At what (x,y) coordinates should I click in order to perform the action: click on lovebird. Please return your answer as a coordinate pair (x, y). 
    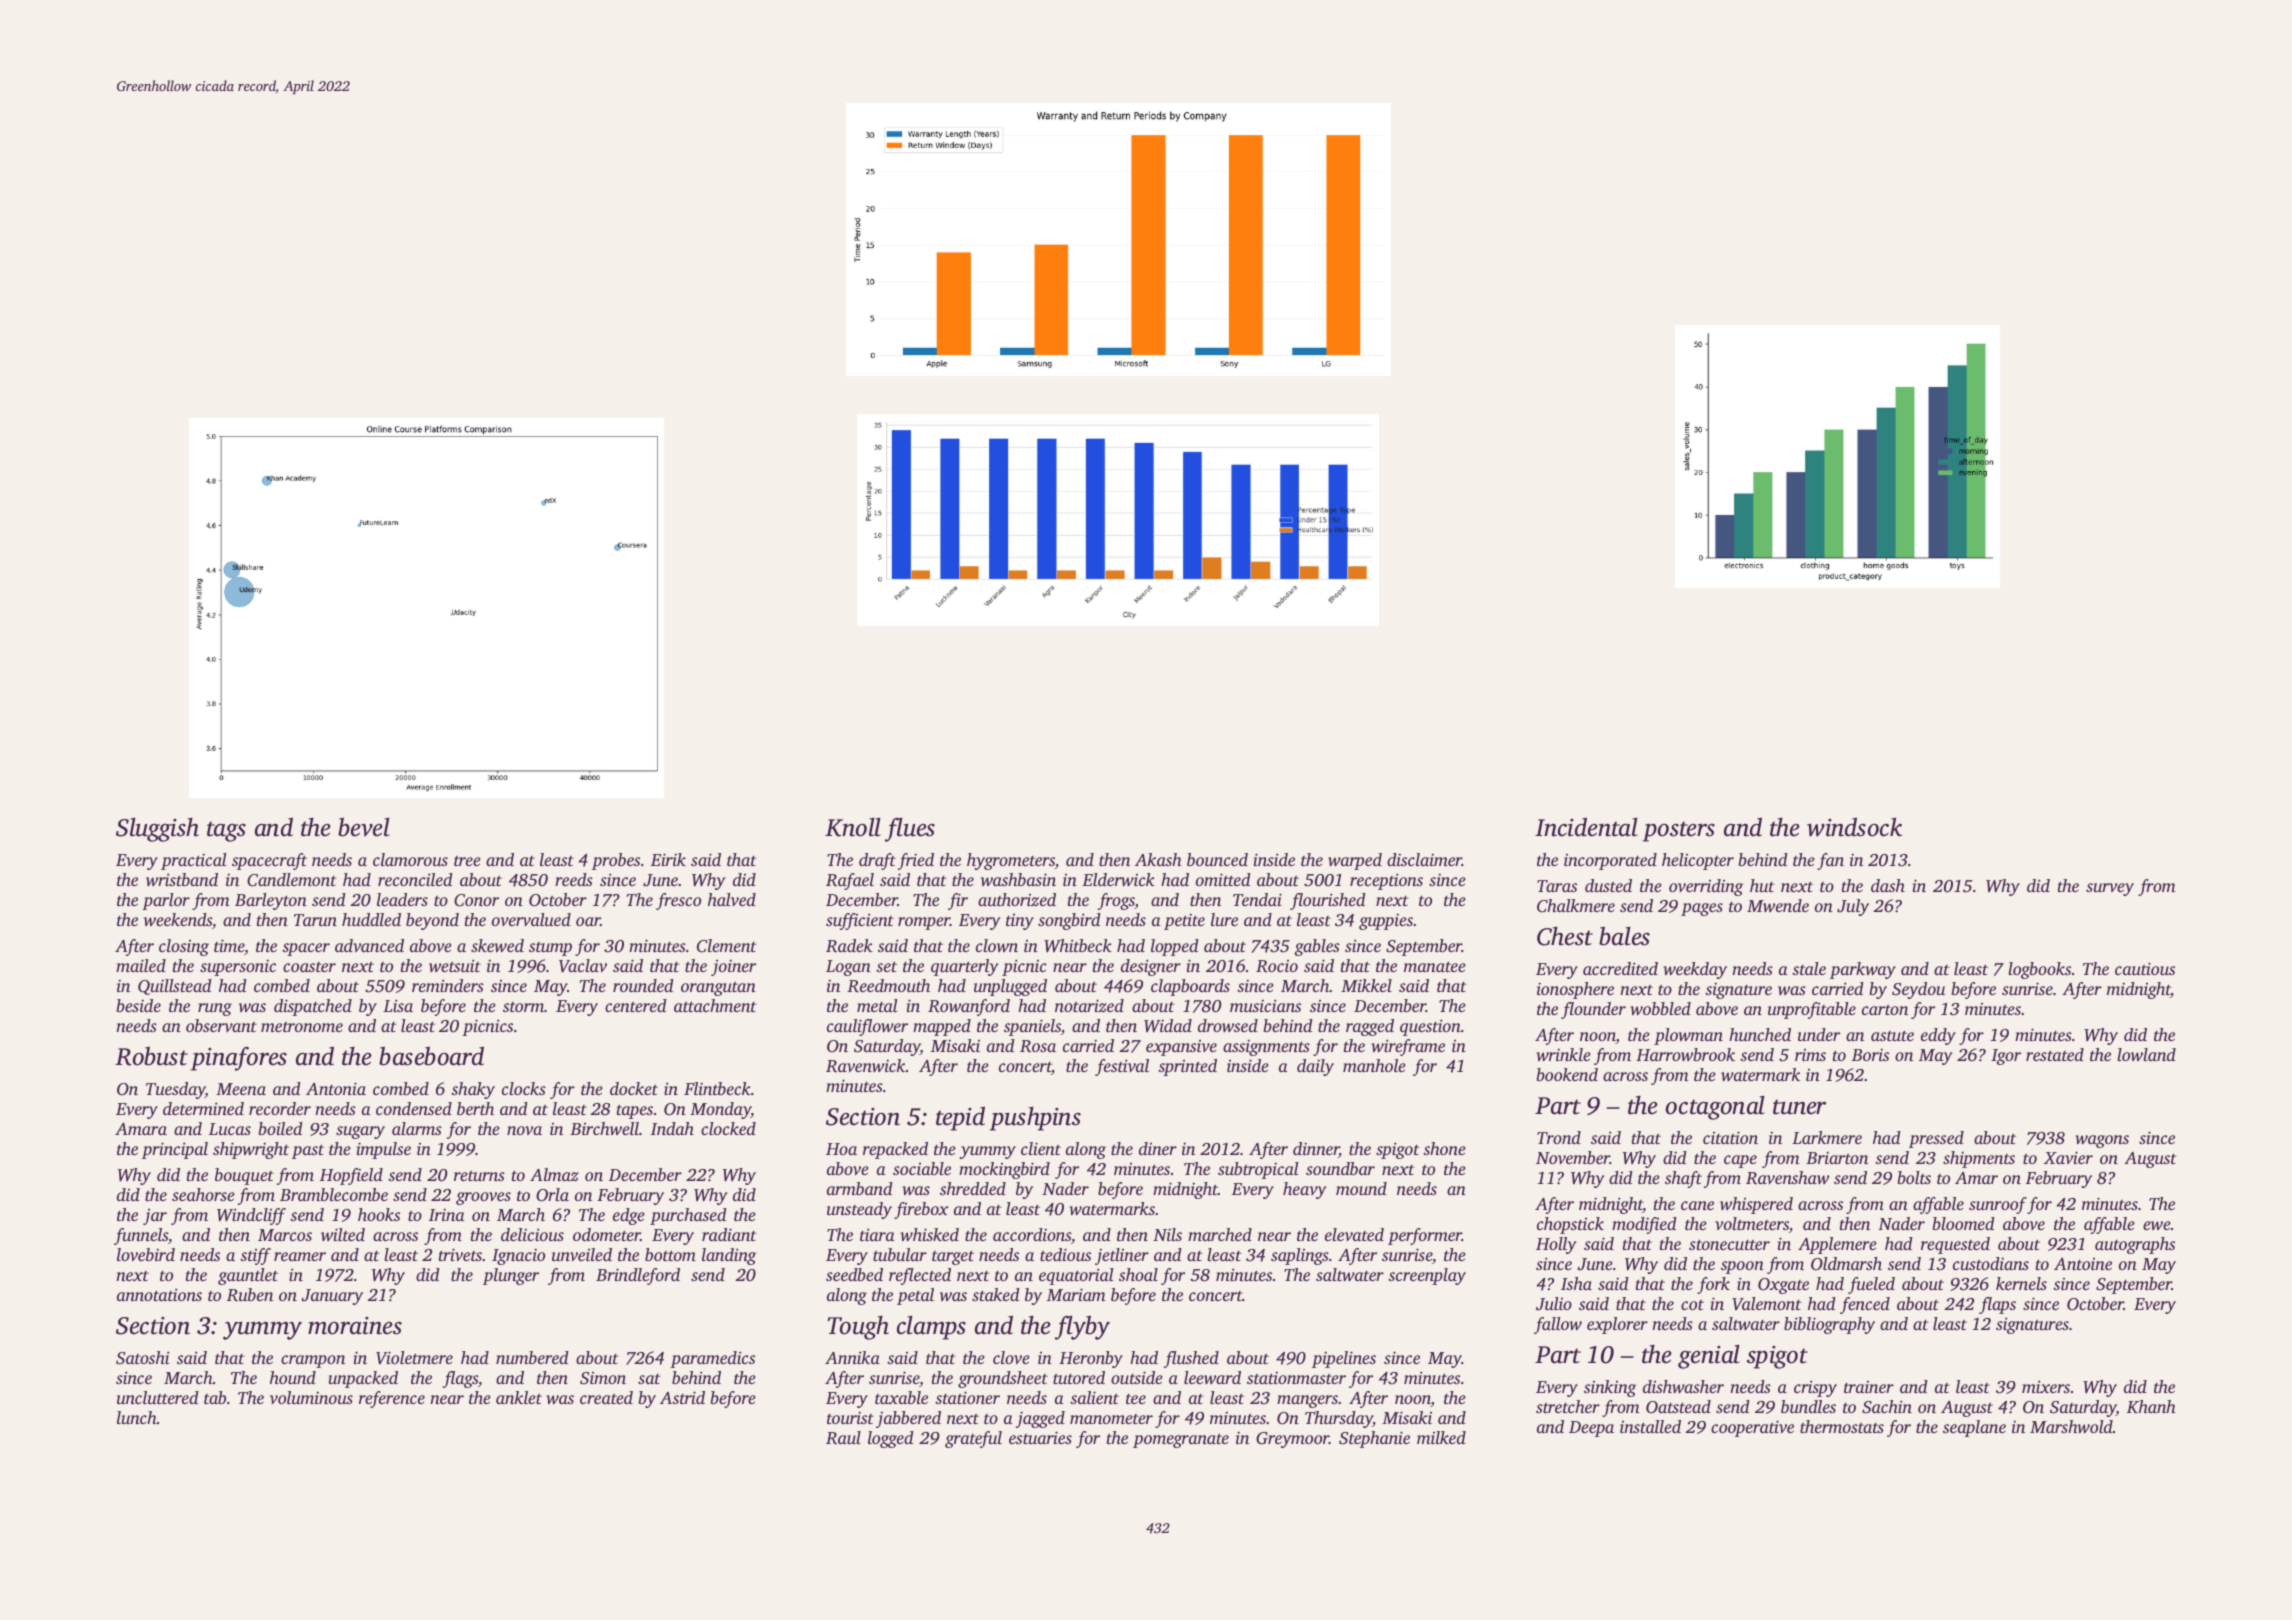
    Looking at the image, I should click on (146, 1254).
